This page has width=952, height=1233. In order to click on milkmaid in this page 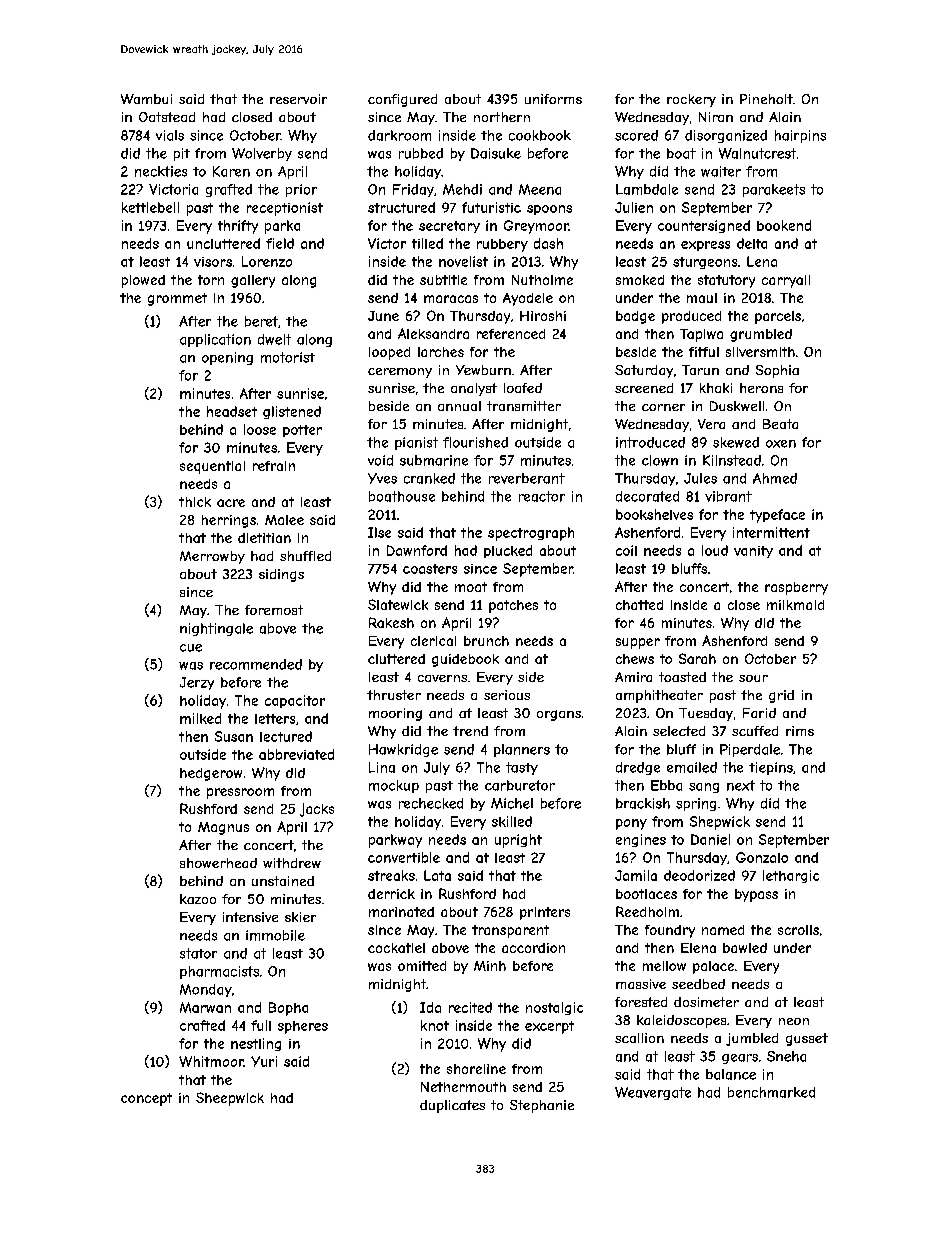, I will do `click(795, 605)`.
